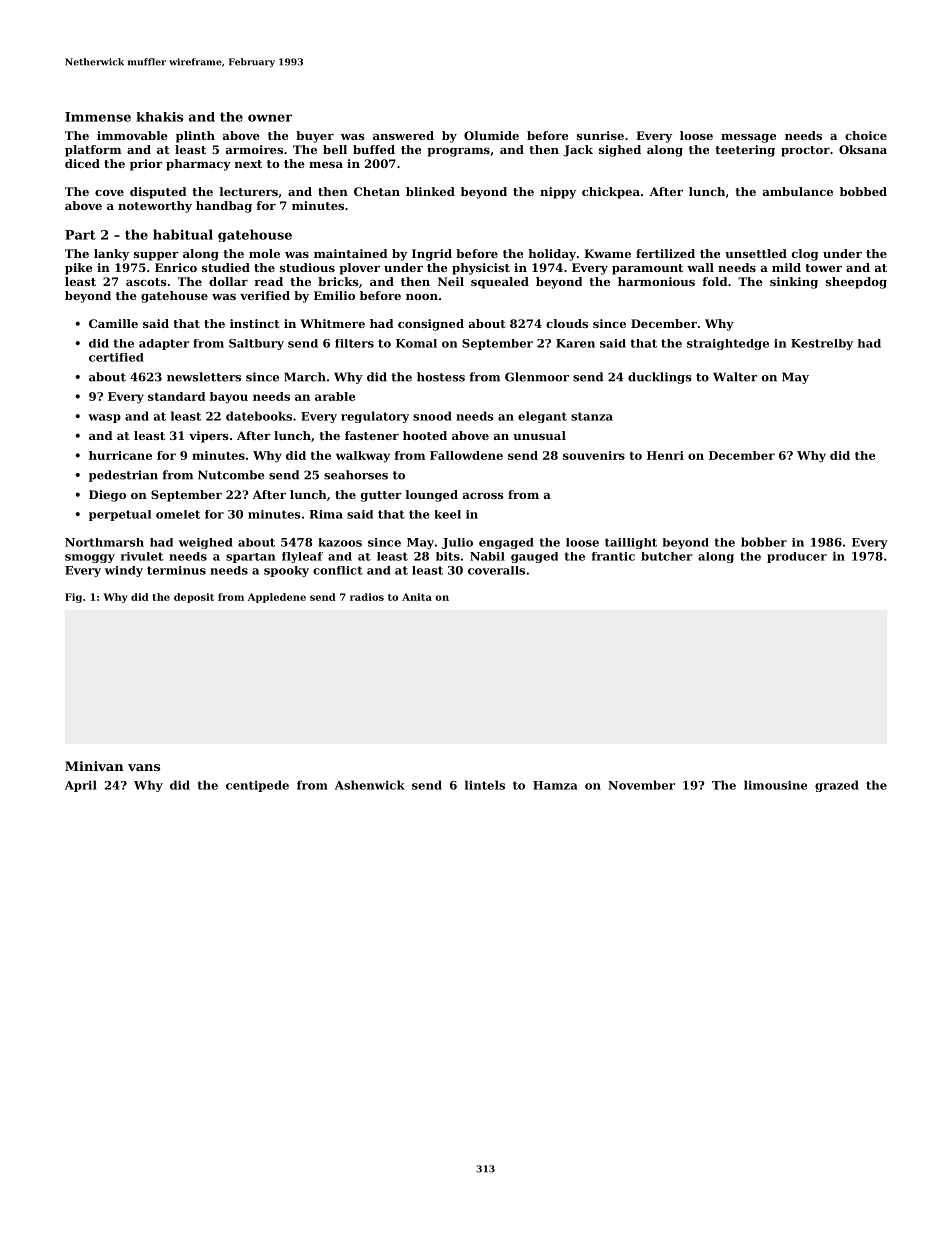 The width and height of the image is (952, 1233). I want to click on holiday, so click(552, 255).
